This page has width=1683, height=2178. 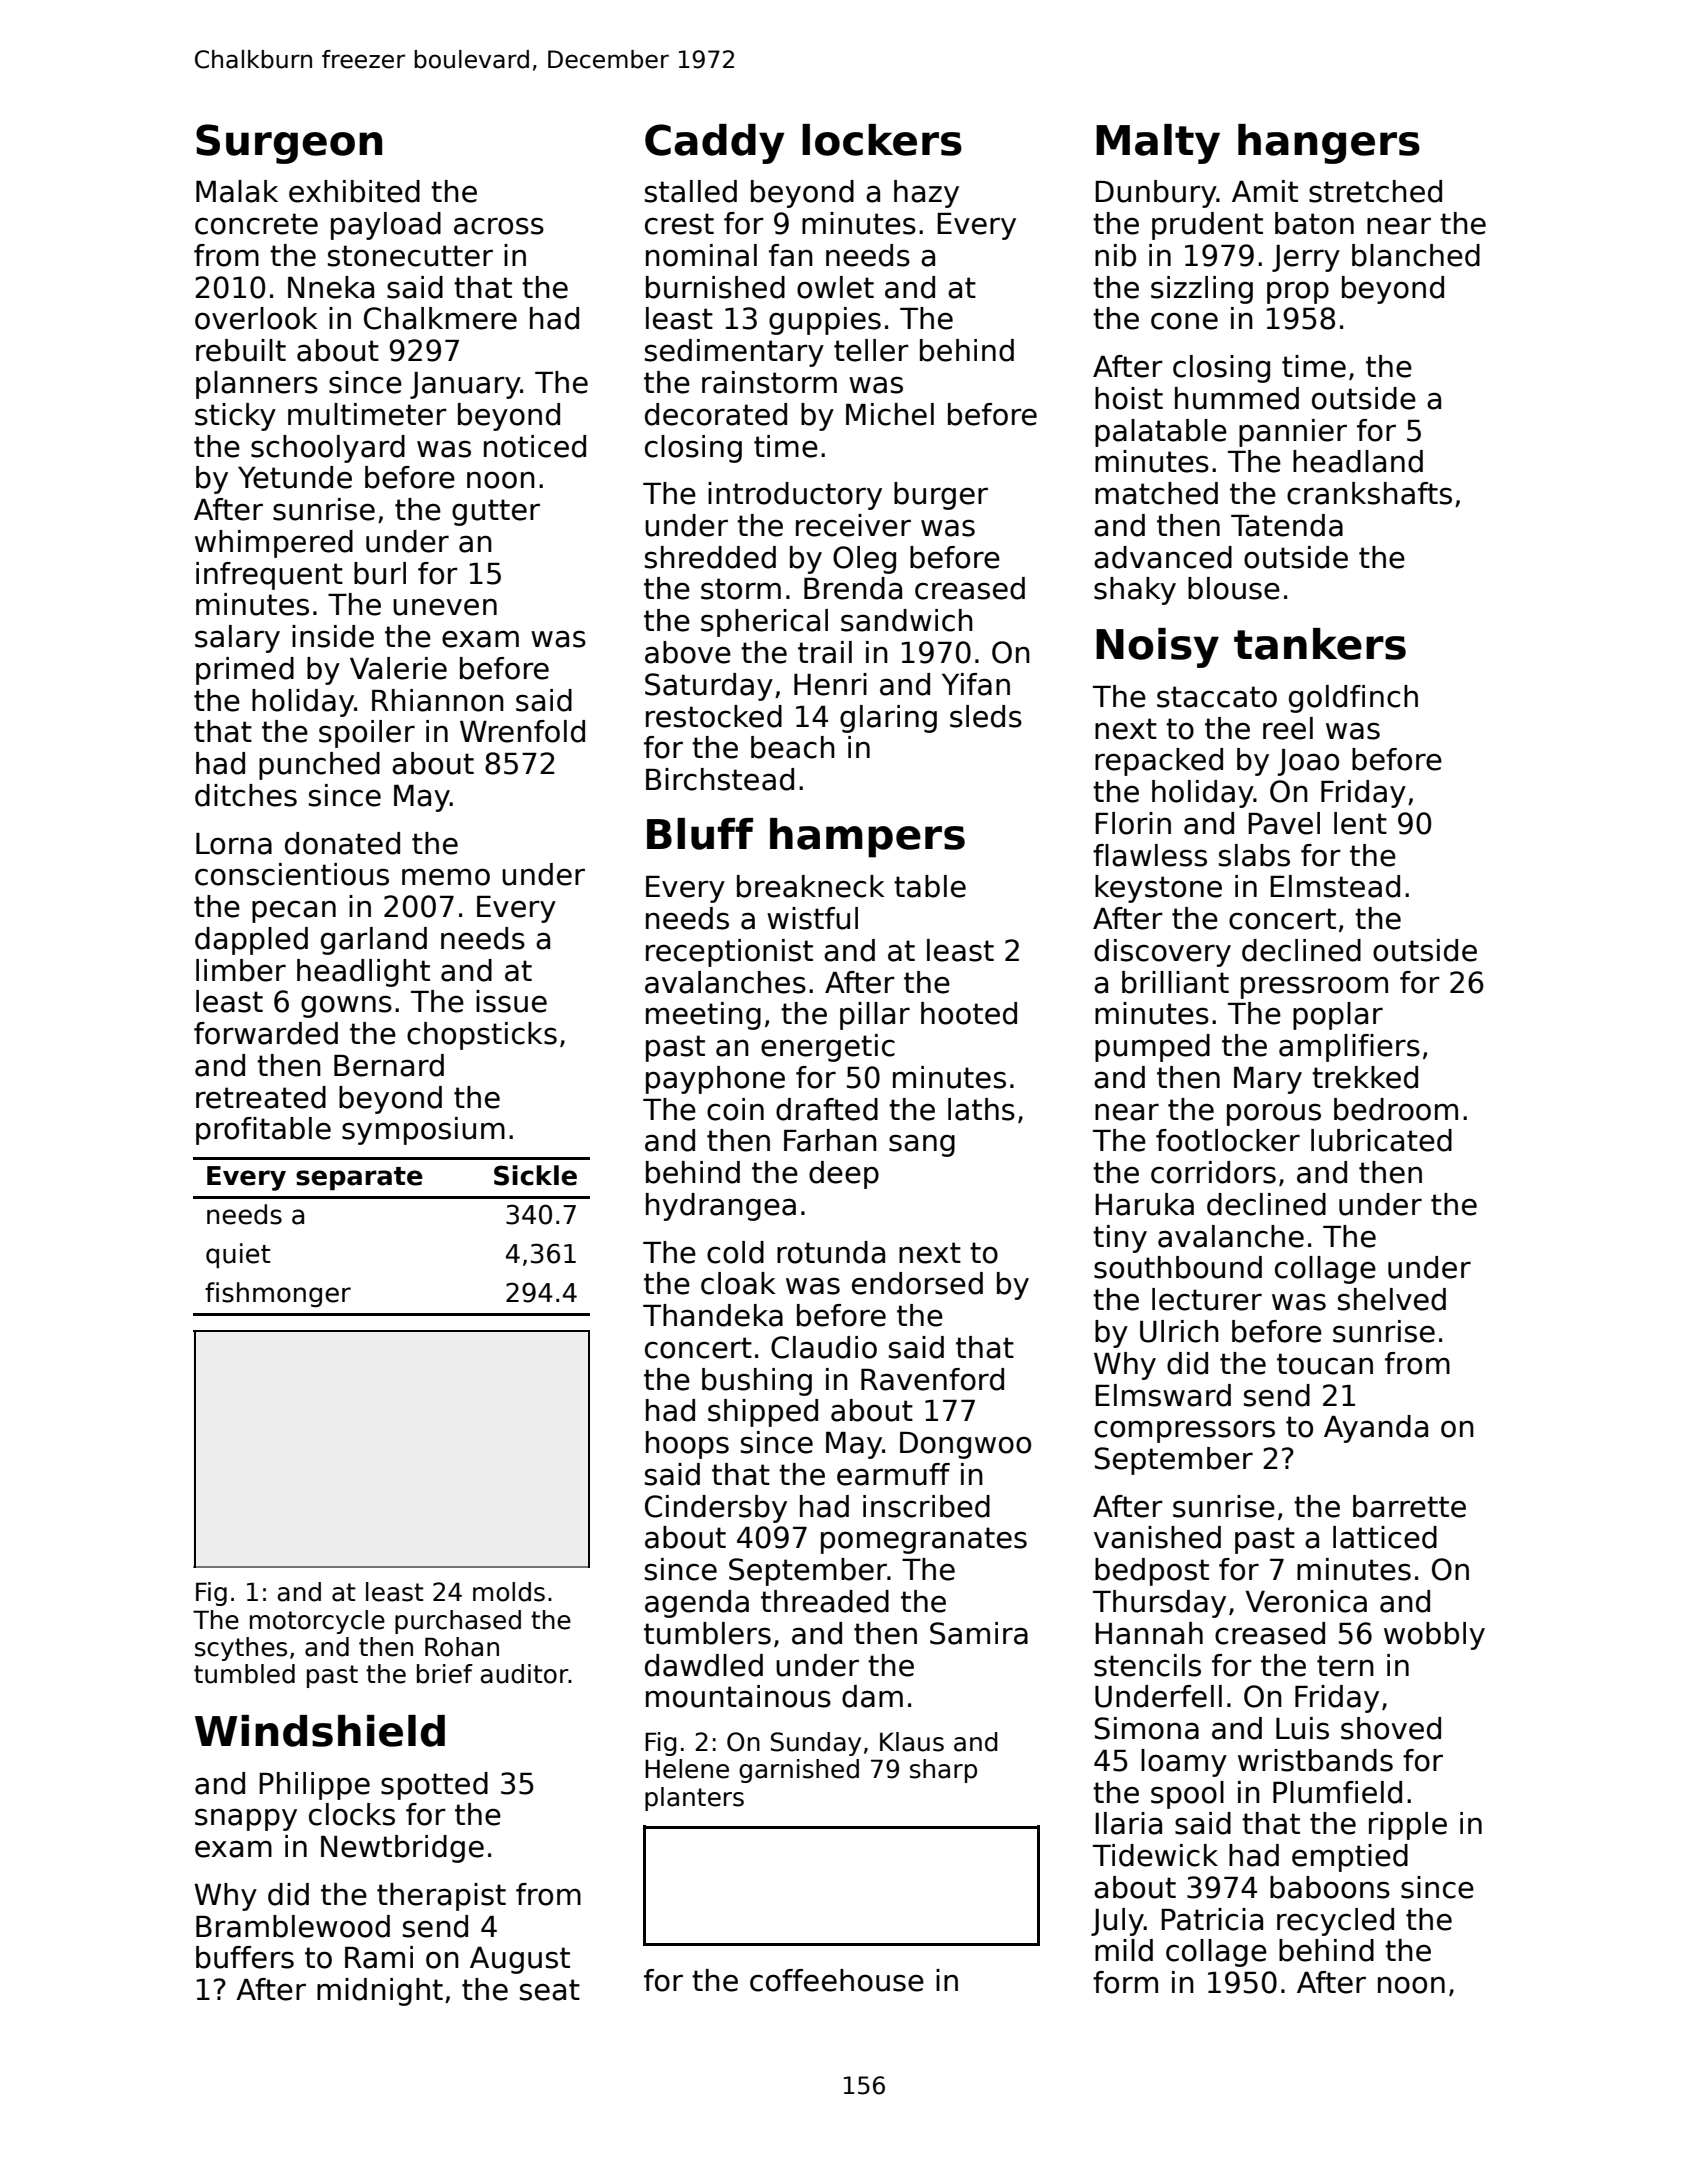 I want to click on tankers, so click(x=1320, y=644).
